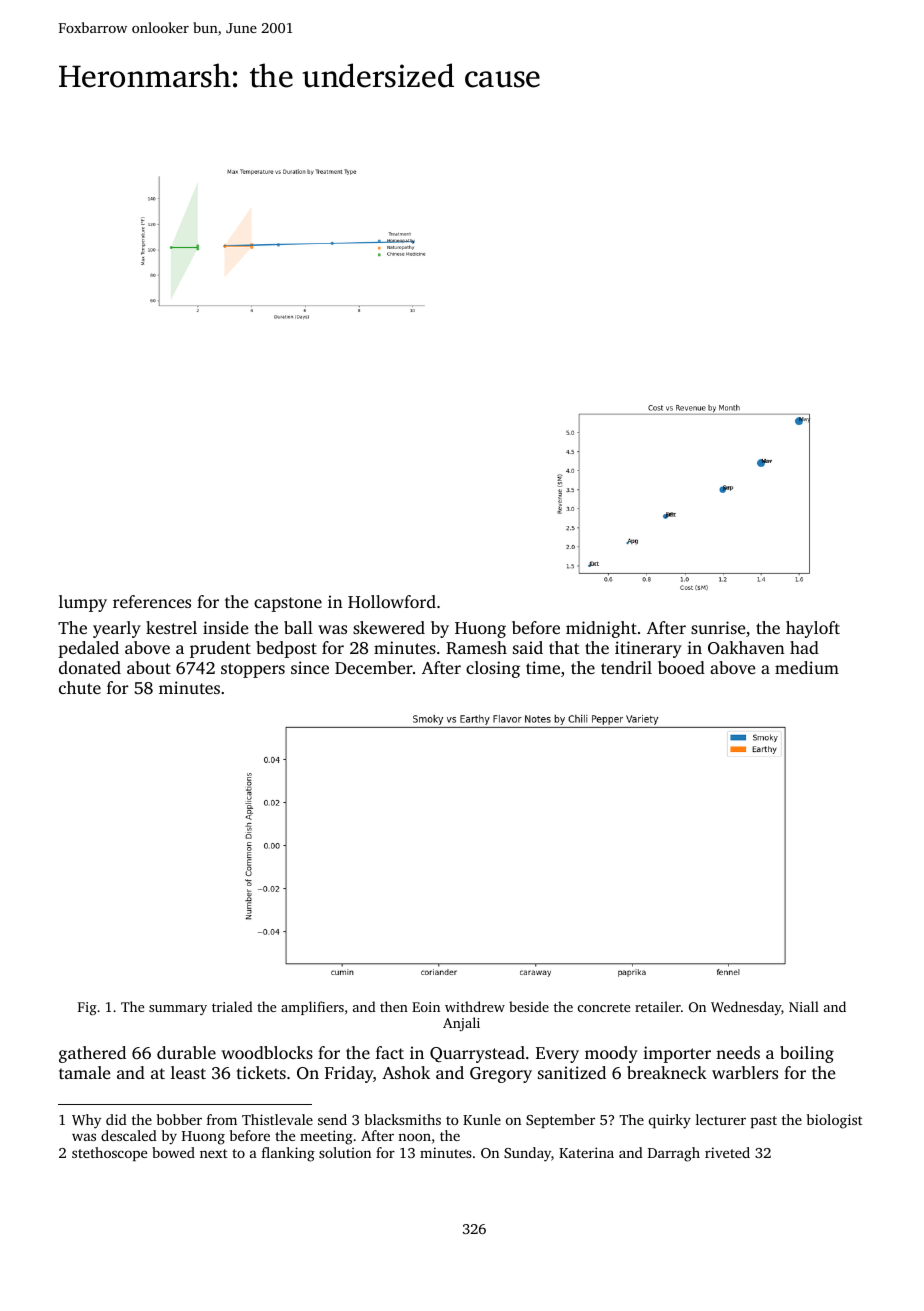 The width and height of the image is (924, 1311). I want to click on booed, so click(681, 667).
